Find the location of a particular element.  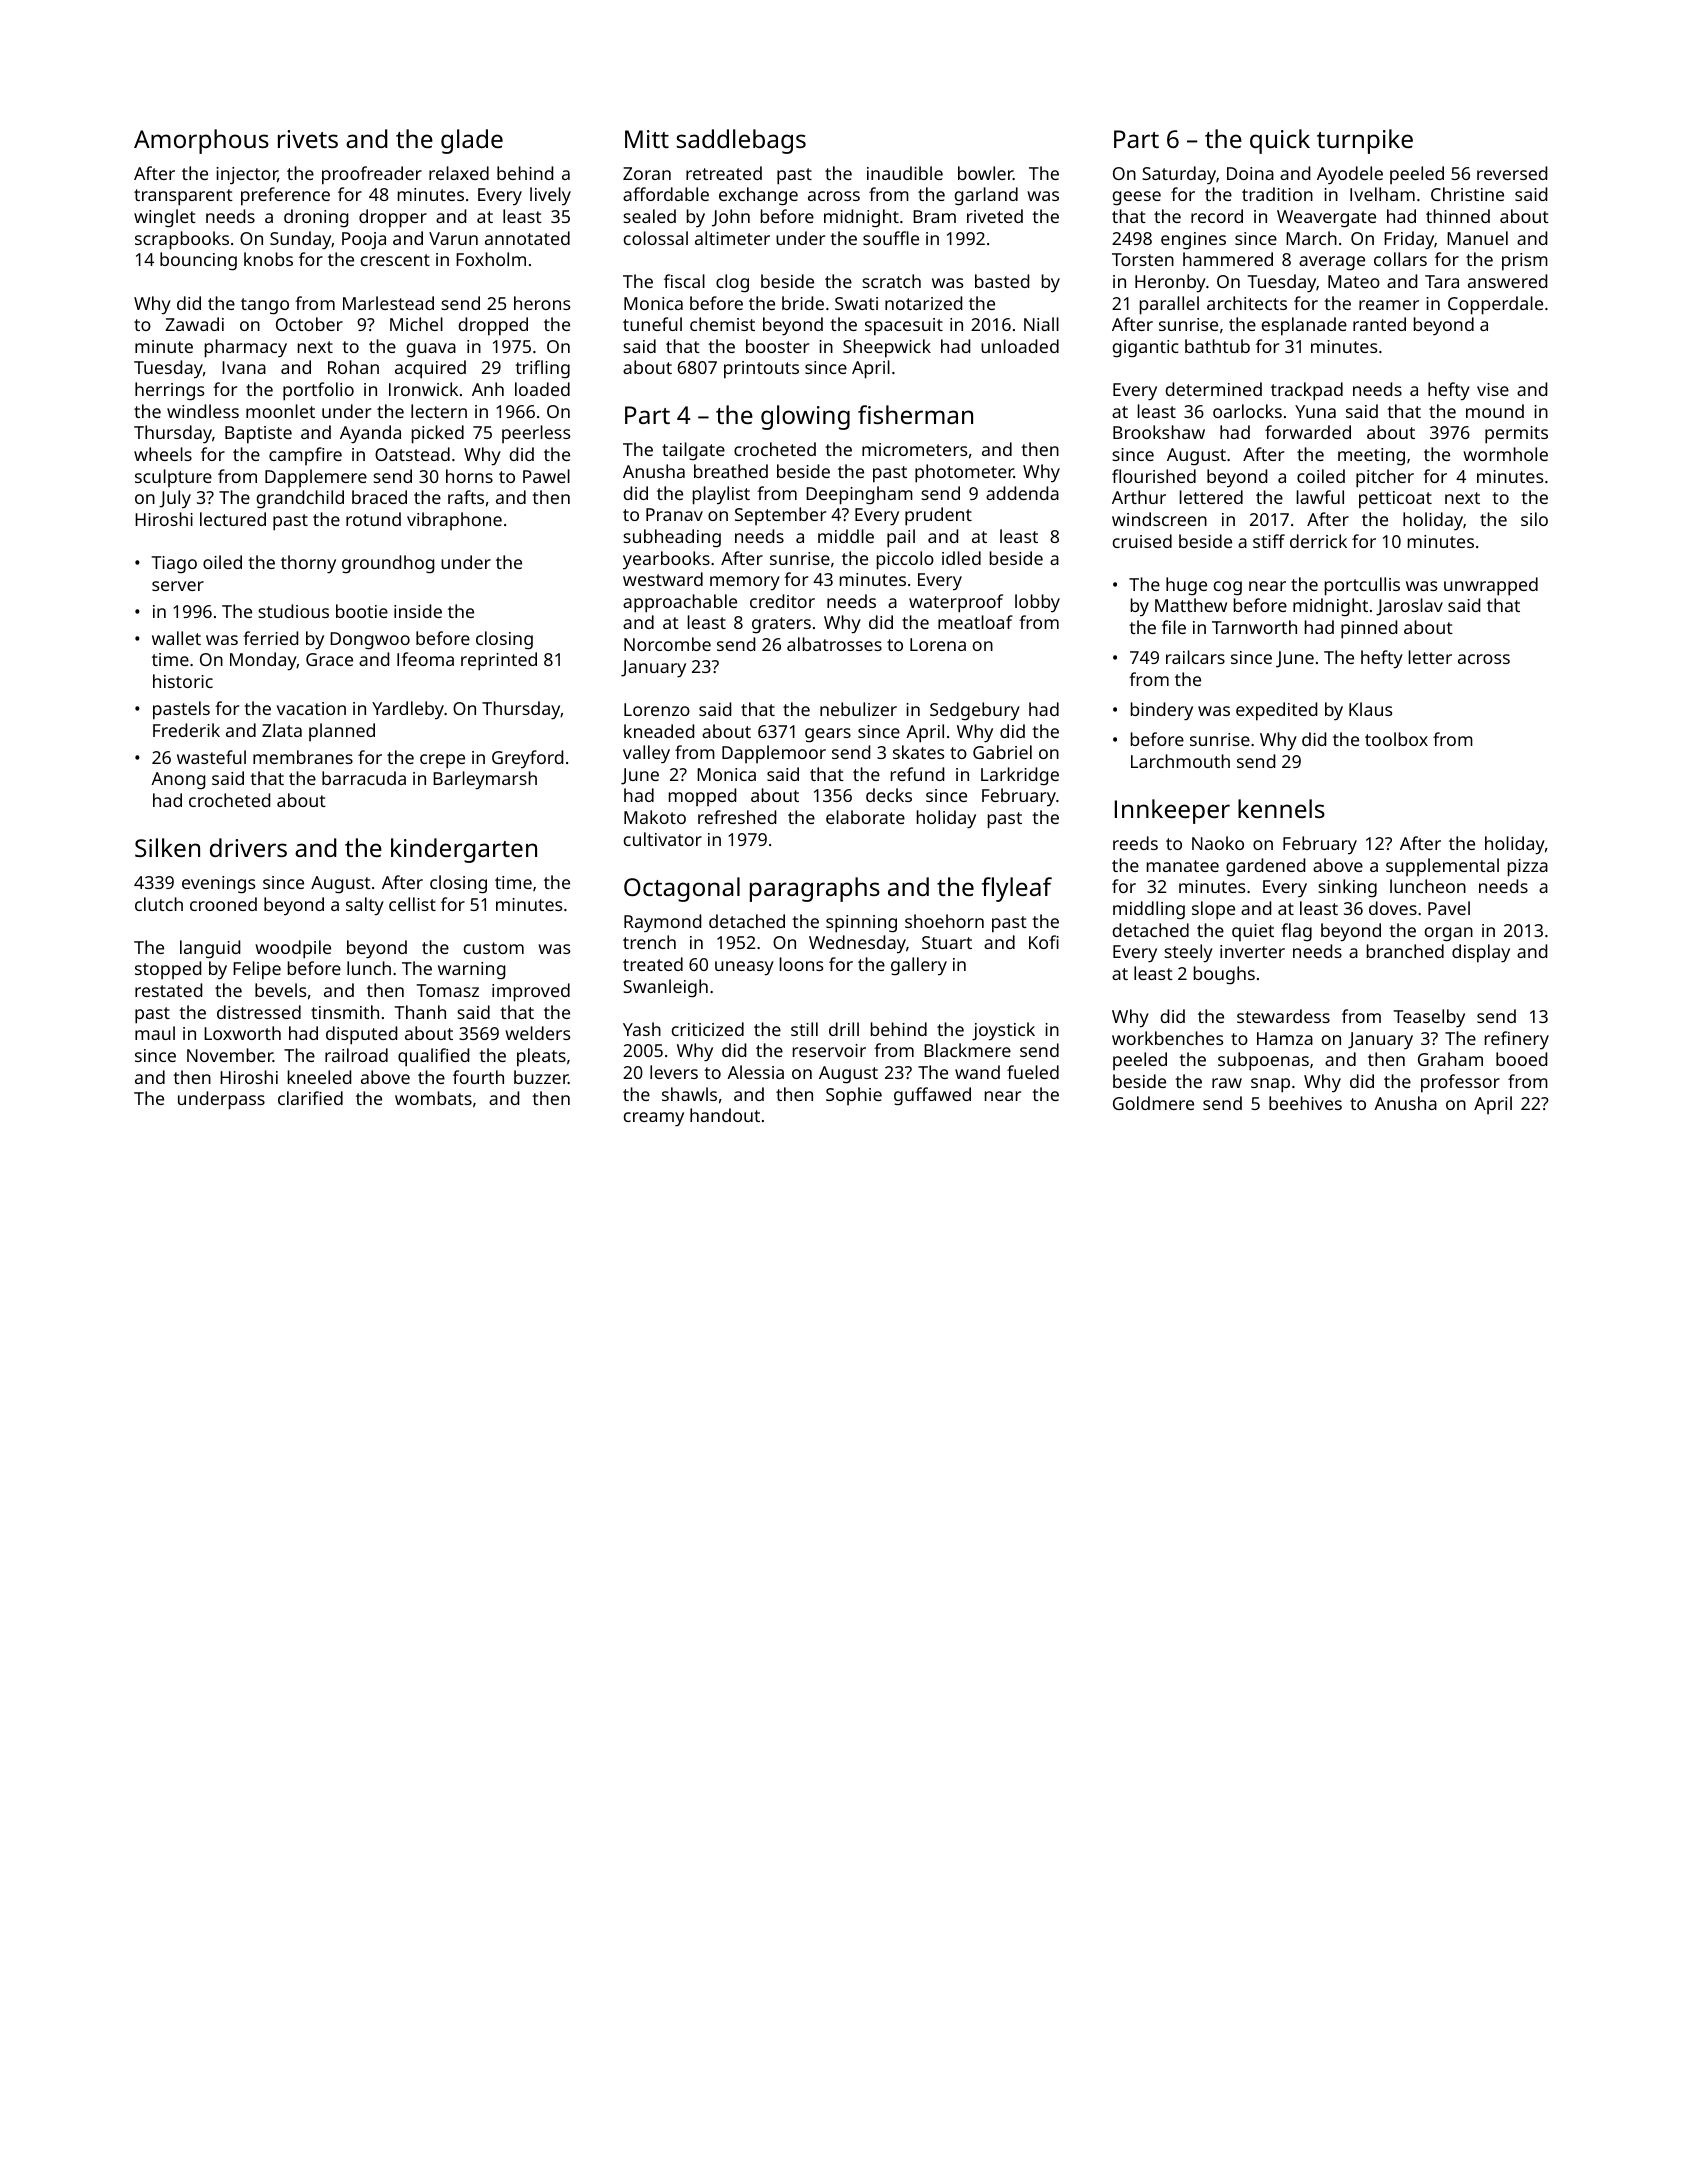

mopped is located at coordinates (702, 797).
